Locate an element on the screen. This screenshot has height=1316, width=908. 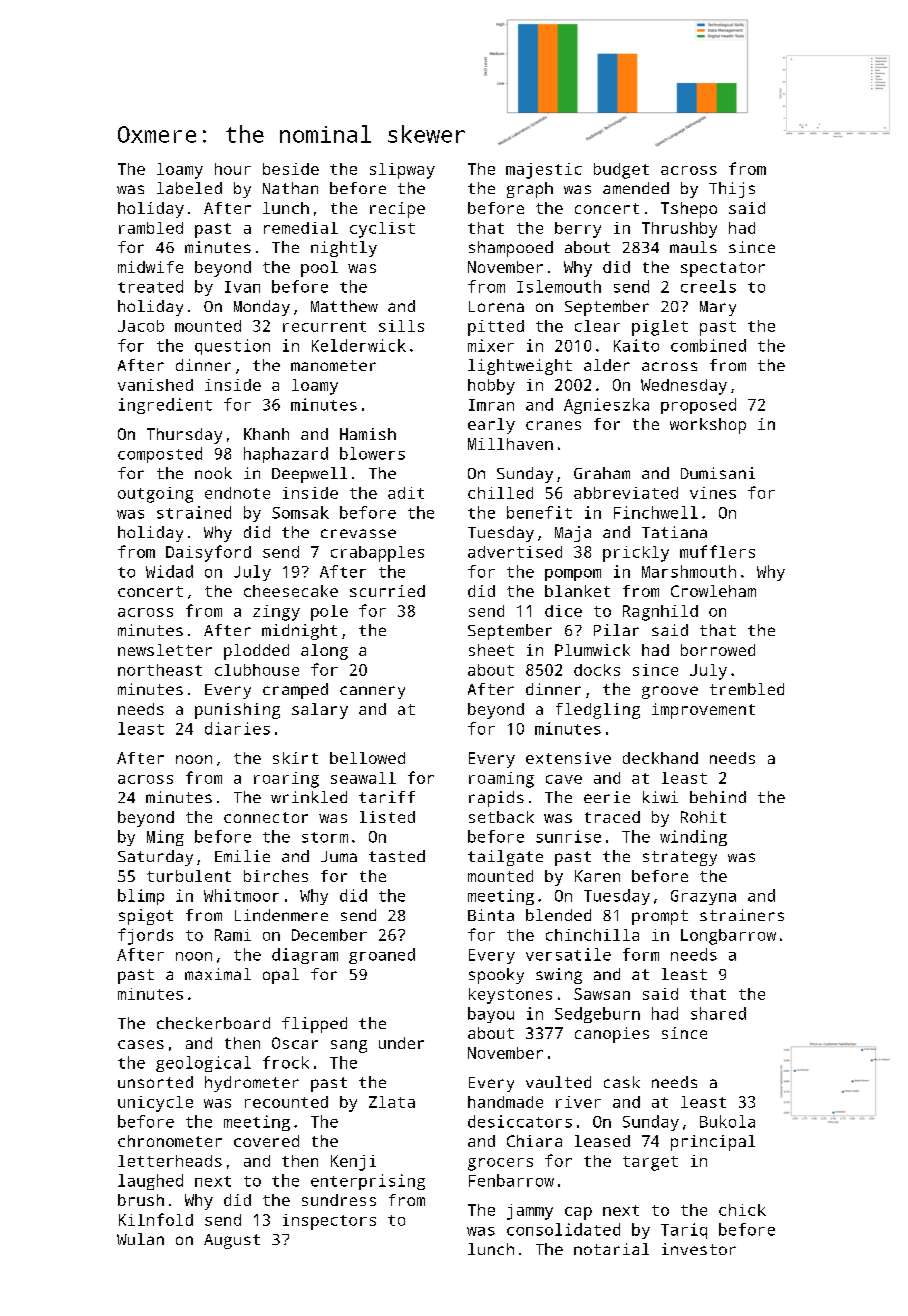
hour is located at coordinates (233, 169).
